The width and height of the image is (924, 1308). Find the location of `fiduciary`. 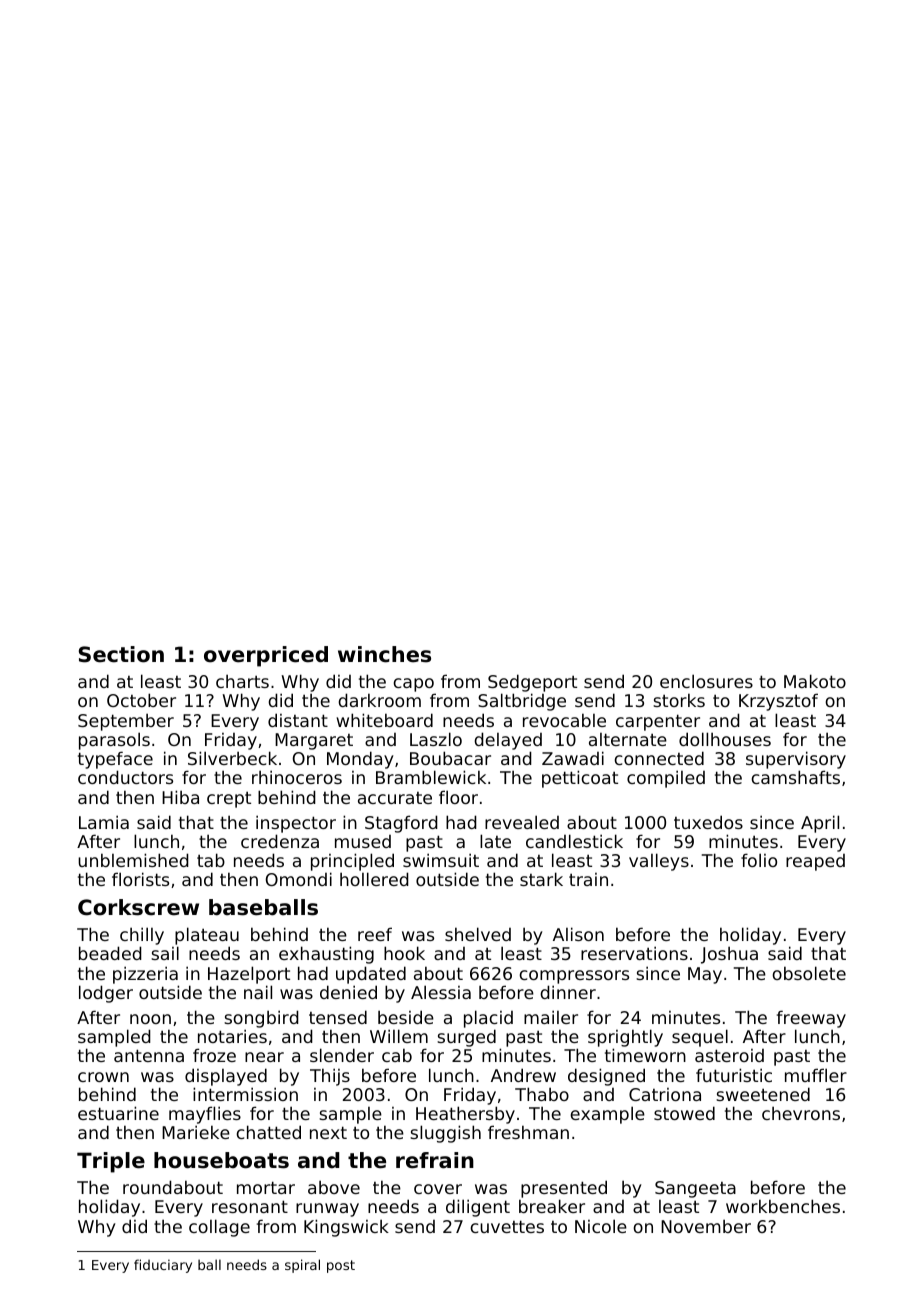

fiduciary is located at coordinates (163, 1266).
